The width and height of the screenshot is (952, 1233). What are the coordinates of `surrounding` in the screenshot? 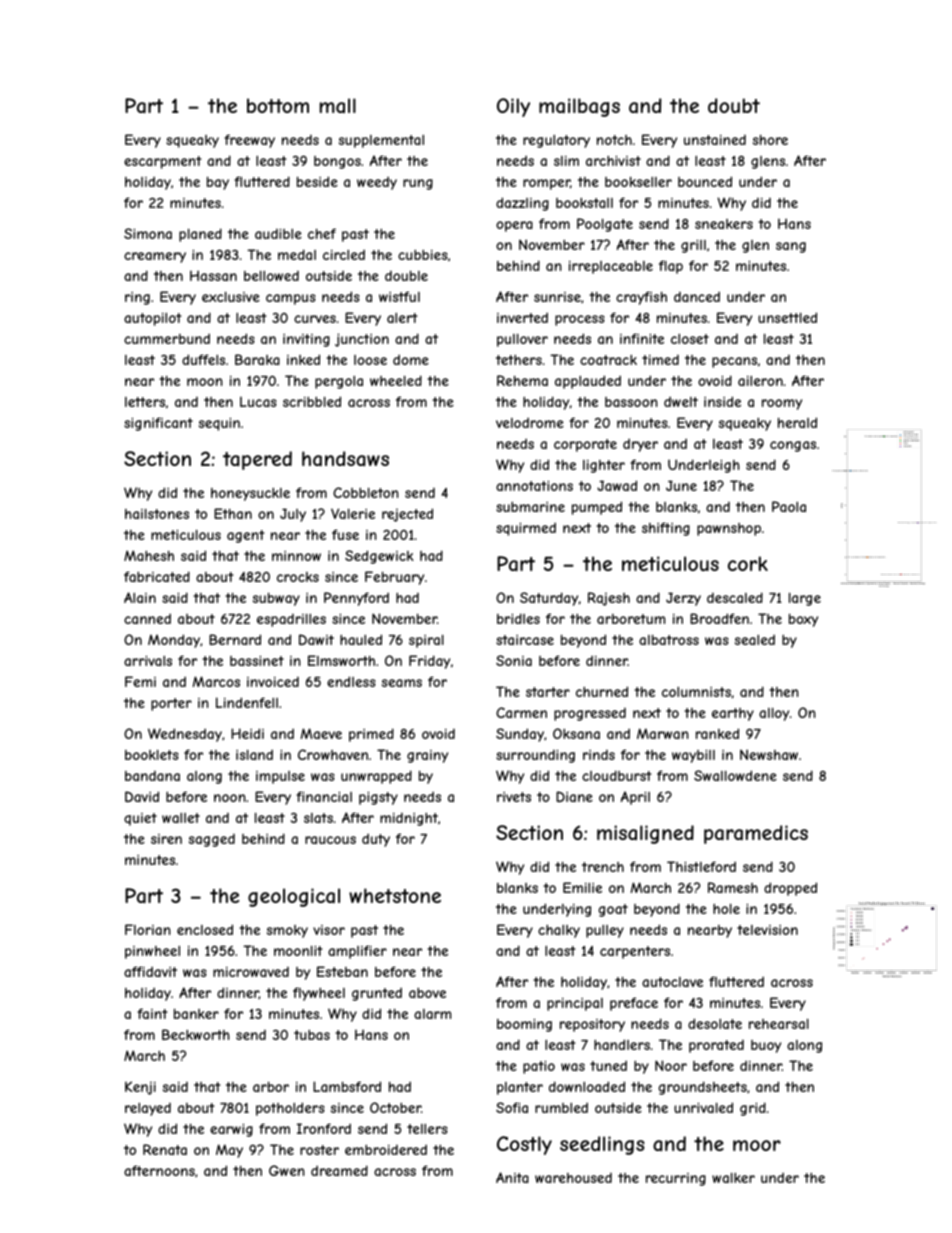 It's located at (535, 756).
